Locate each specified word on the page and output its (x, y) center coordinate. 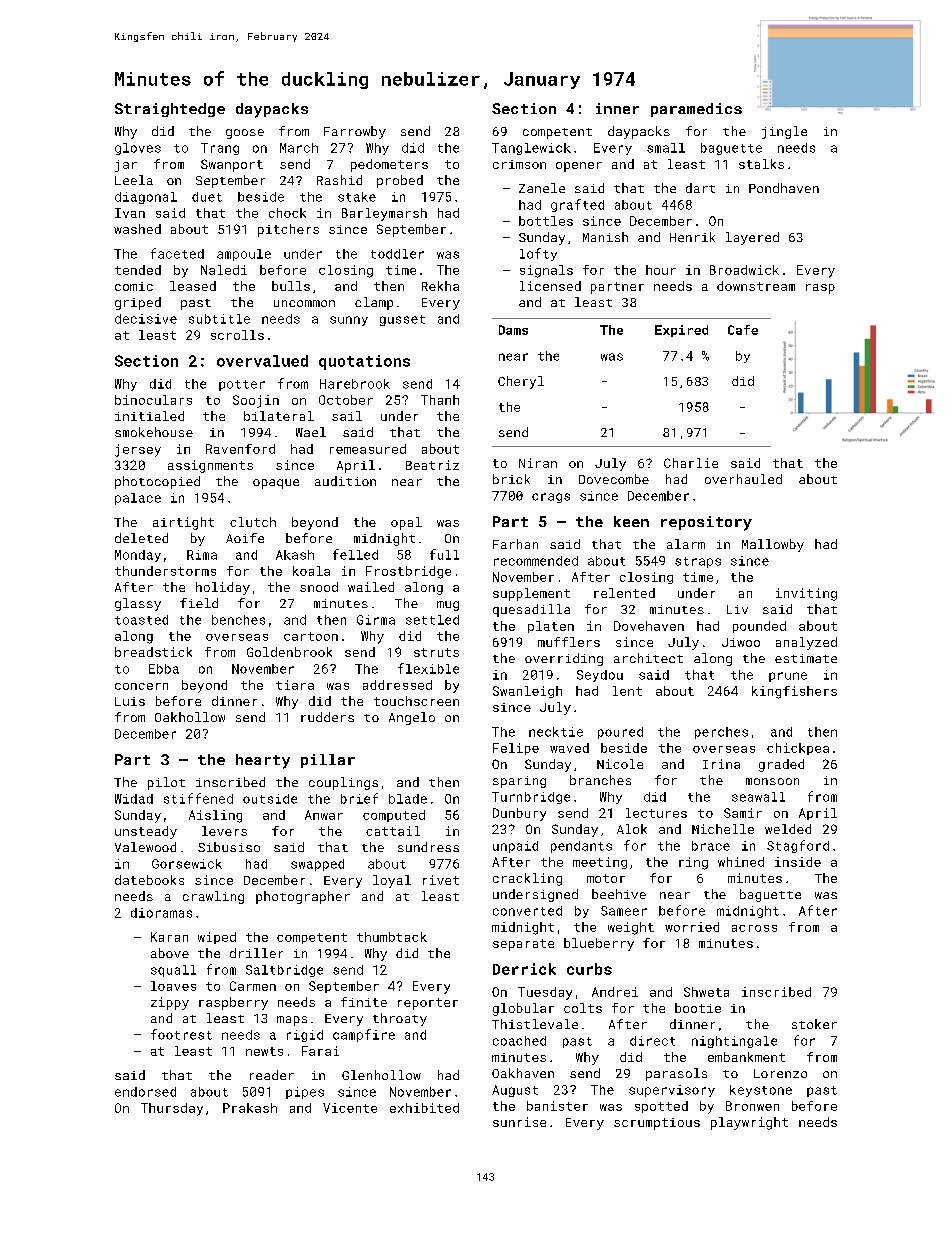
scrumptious (657, 1124)
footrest (181, 1034)
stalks (761, 164)
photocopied (157, 482)
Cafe (743, 330)
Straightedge (170, 110)
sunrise (519, 1122)
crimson (519, 164)
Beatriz (432, 465)
